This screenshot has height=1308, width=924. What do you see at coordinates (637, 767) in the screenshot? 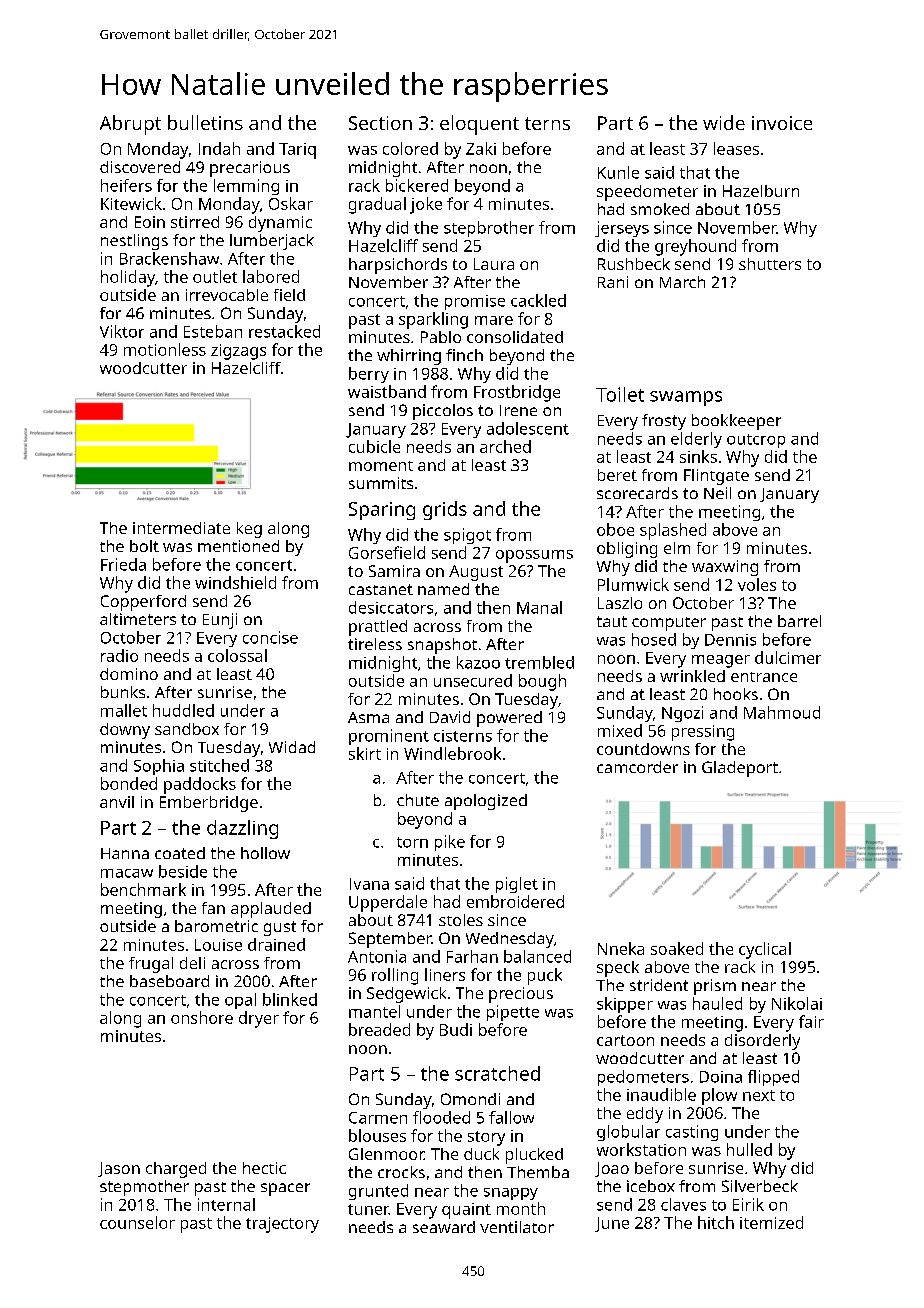
I see `camcorder` at bounding box center [637, 767].
